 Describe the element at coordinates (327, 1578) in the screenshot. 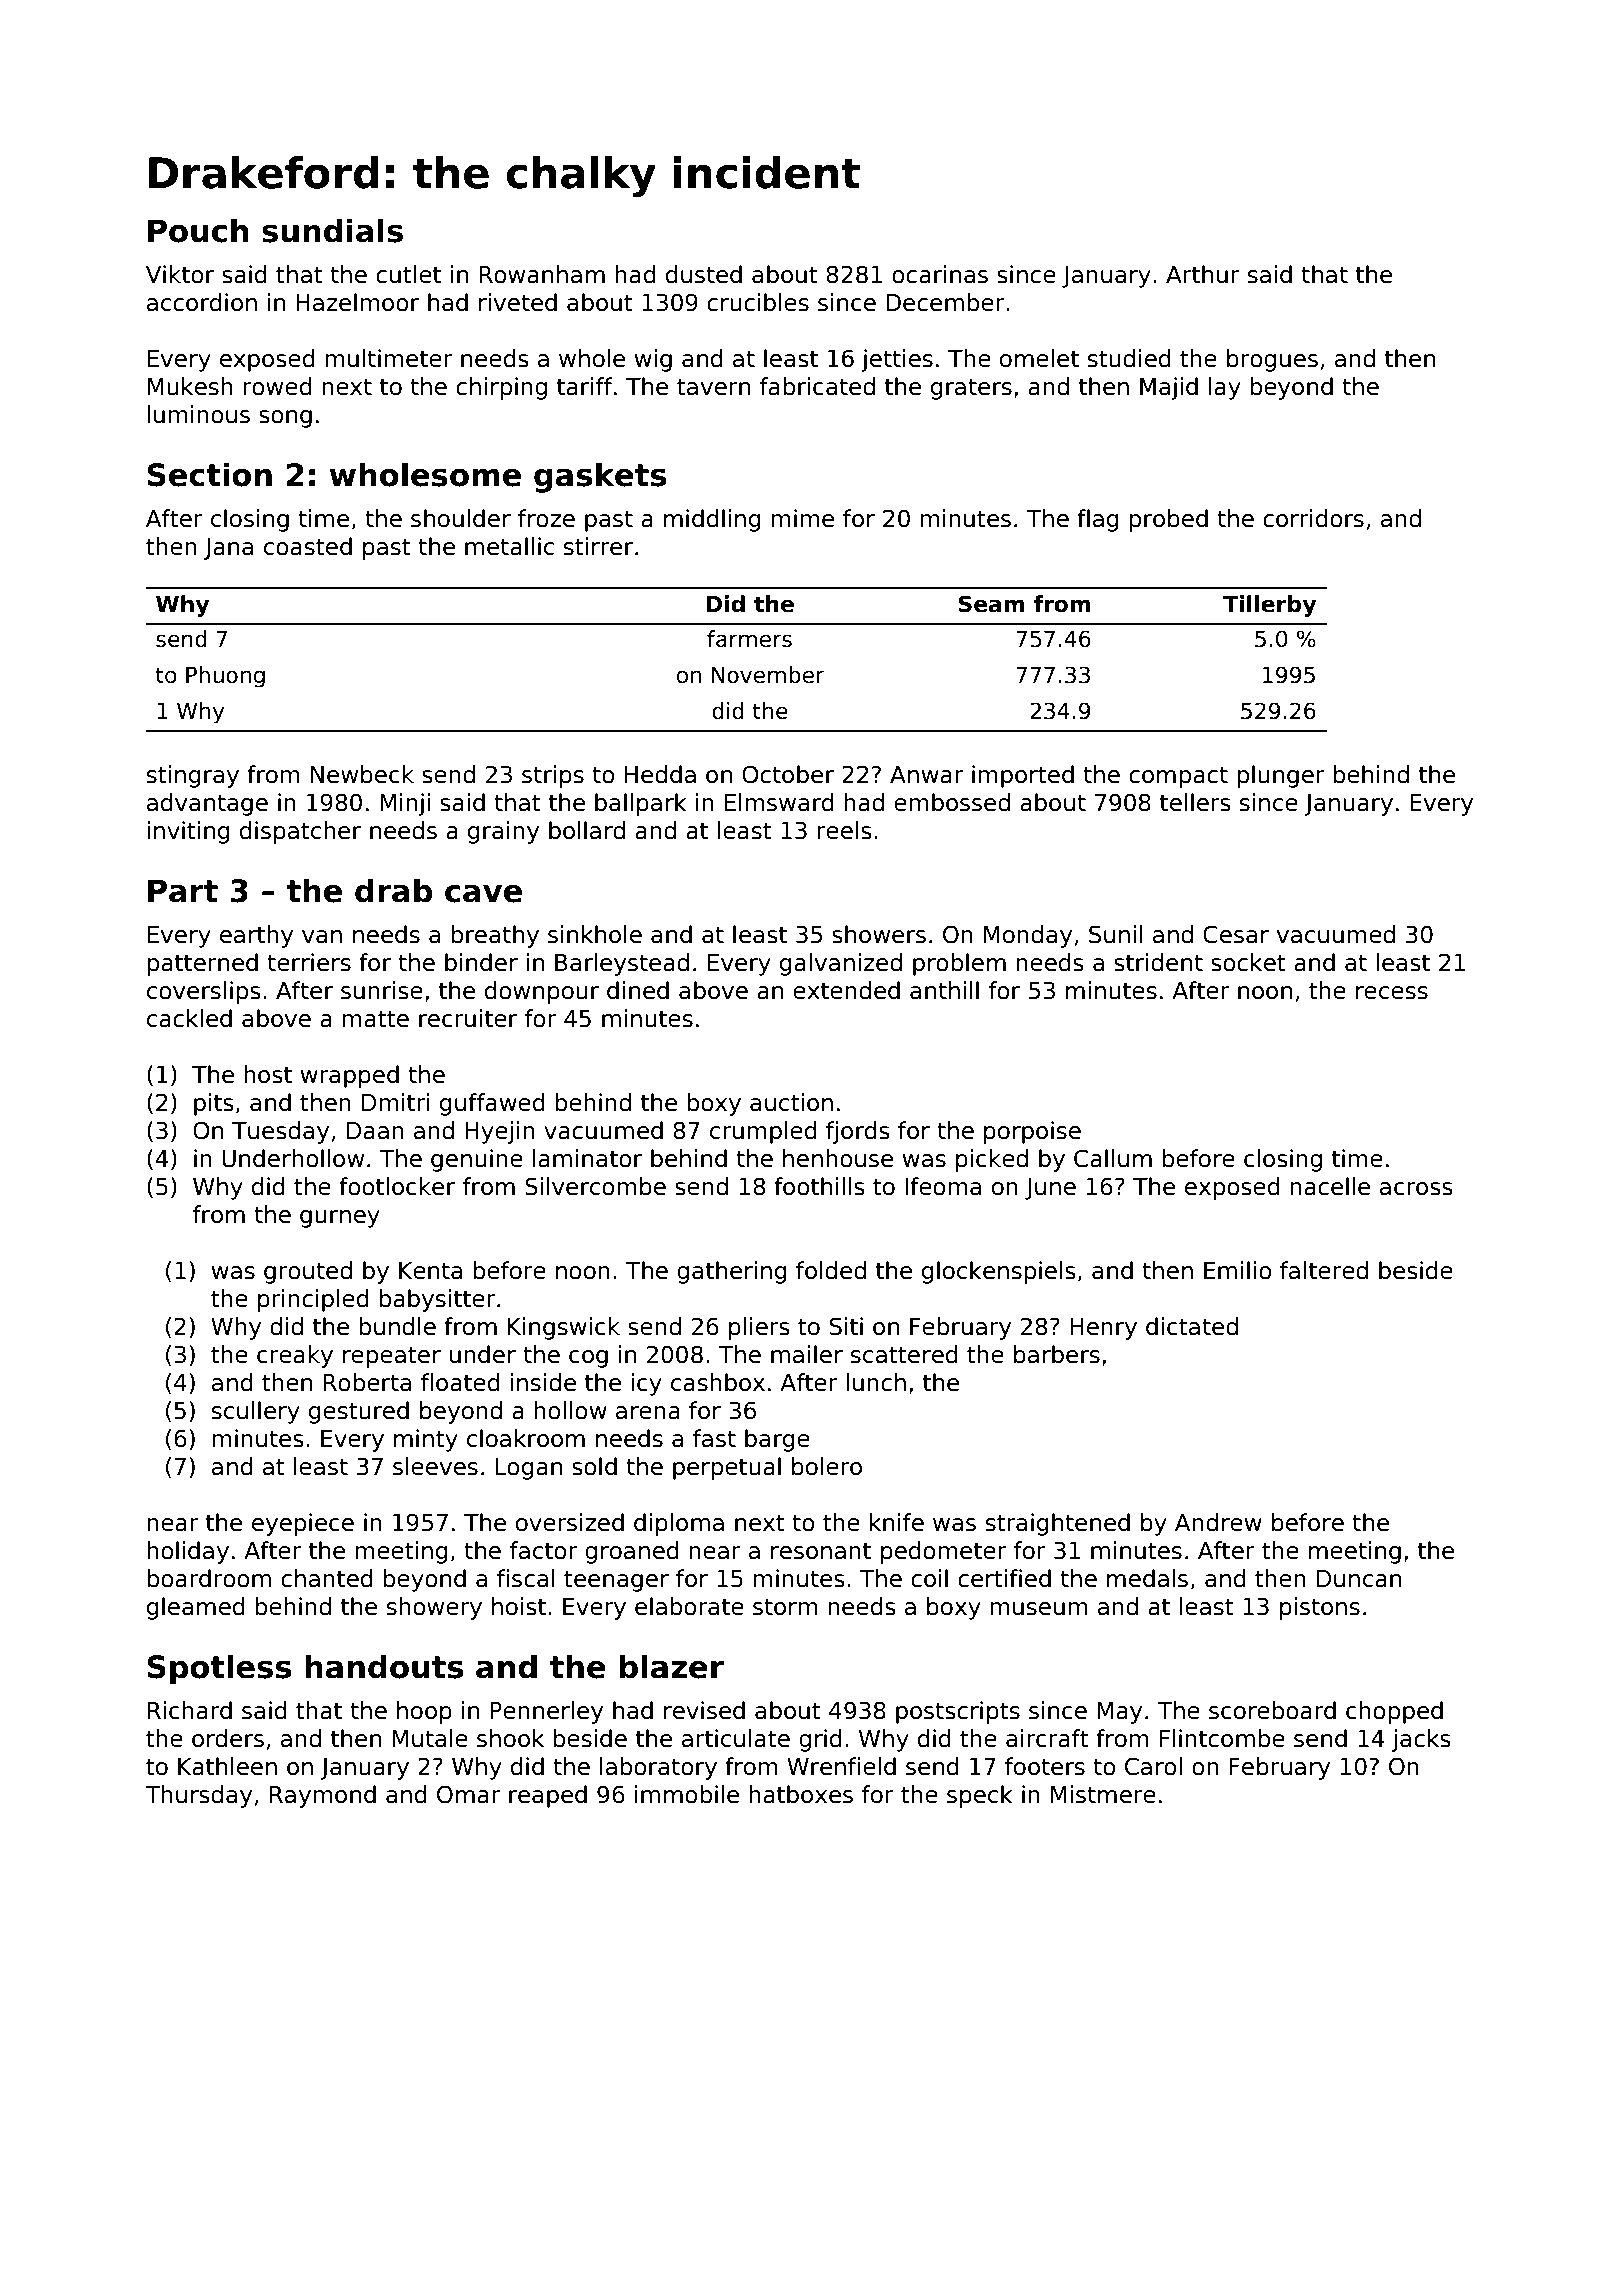

I see `chanted` at that location.
